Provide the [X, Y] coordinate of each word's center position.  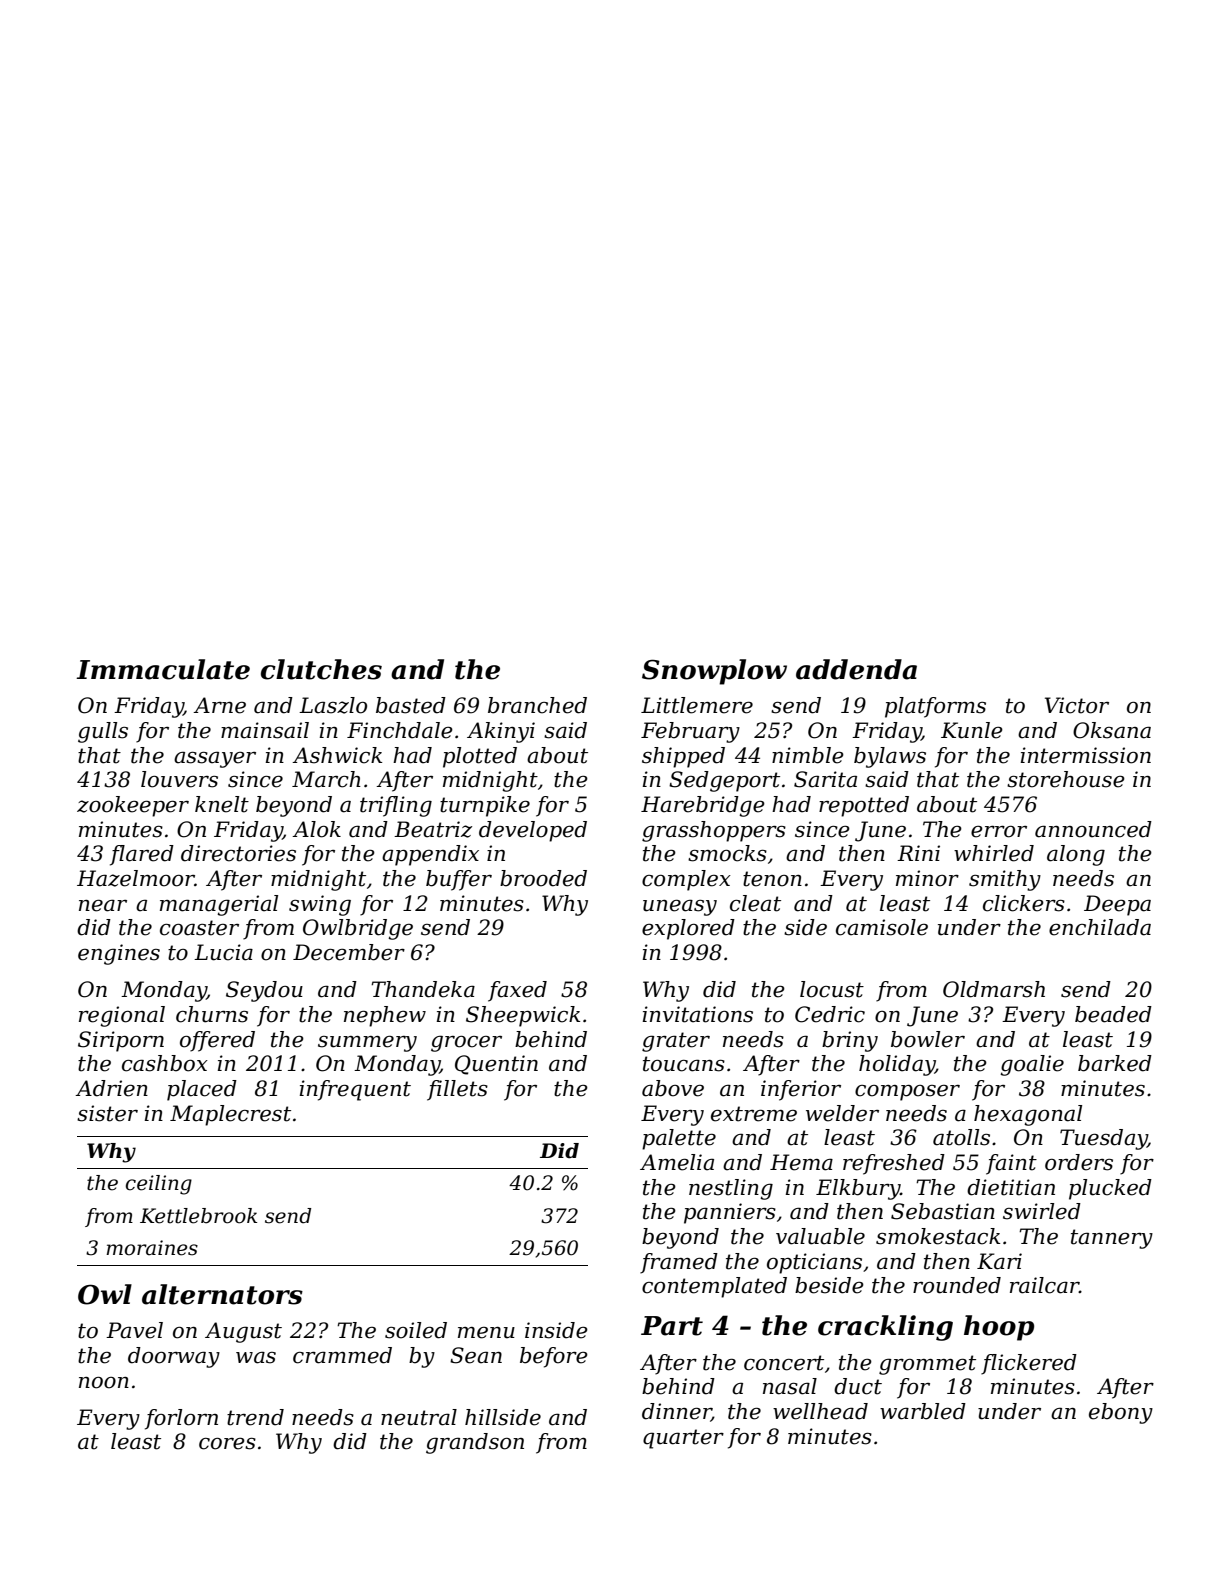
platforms [935, 707]
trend [255, 1417]
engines [119, 954]
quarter [683, 1439]
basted [411, 705]
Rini [918, 853]
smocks [727, 853]
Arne [219, 705]
